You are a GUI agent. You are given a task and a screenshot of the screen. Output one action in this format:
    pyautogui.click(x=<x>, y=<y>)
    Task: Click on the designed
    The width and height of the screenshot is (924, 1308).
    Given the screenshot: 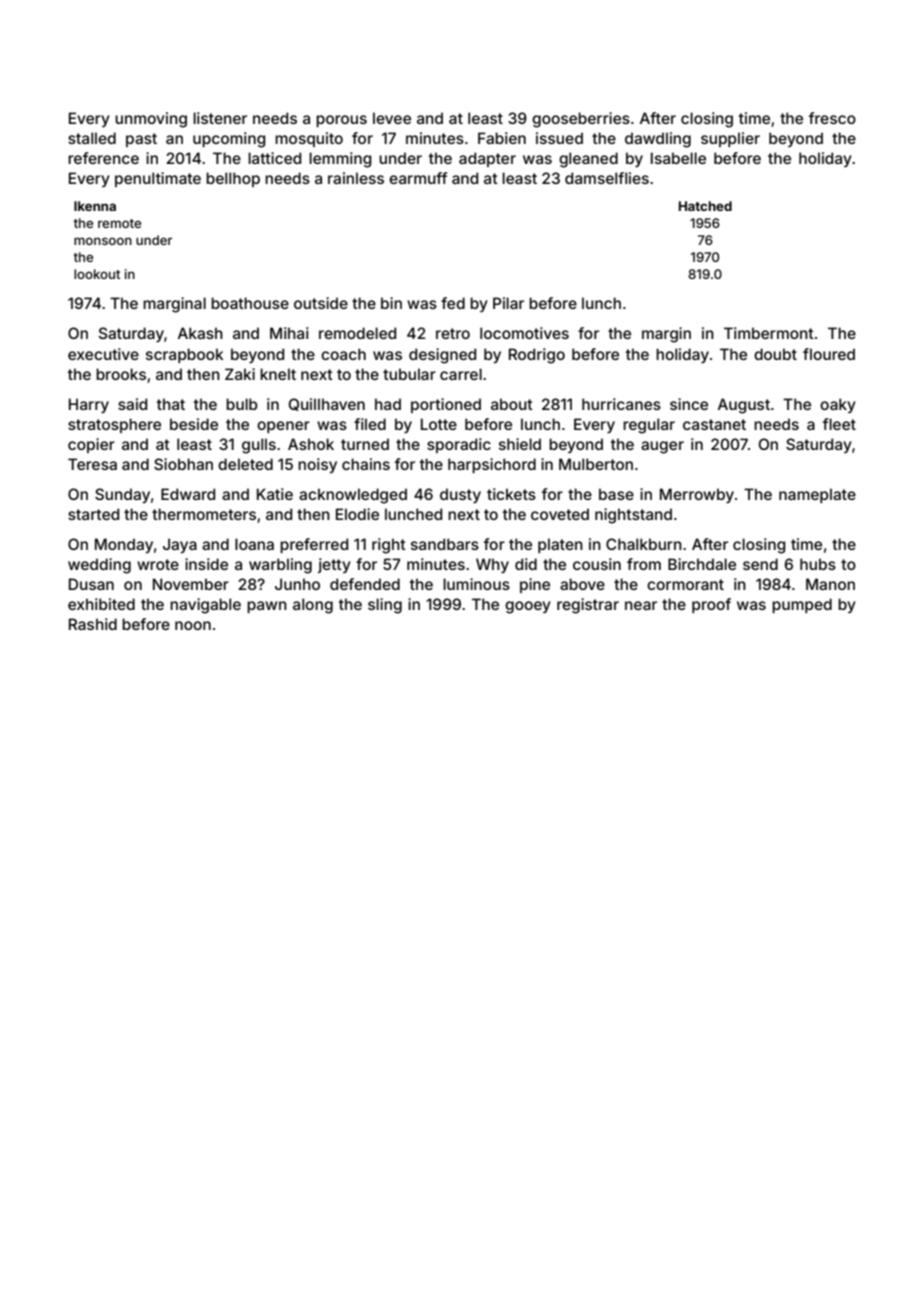 What is the action you would take?
    pyautogui.click(x=442, y=356)
